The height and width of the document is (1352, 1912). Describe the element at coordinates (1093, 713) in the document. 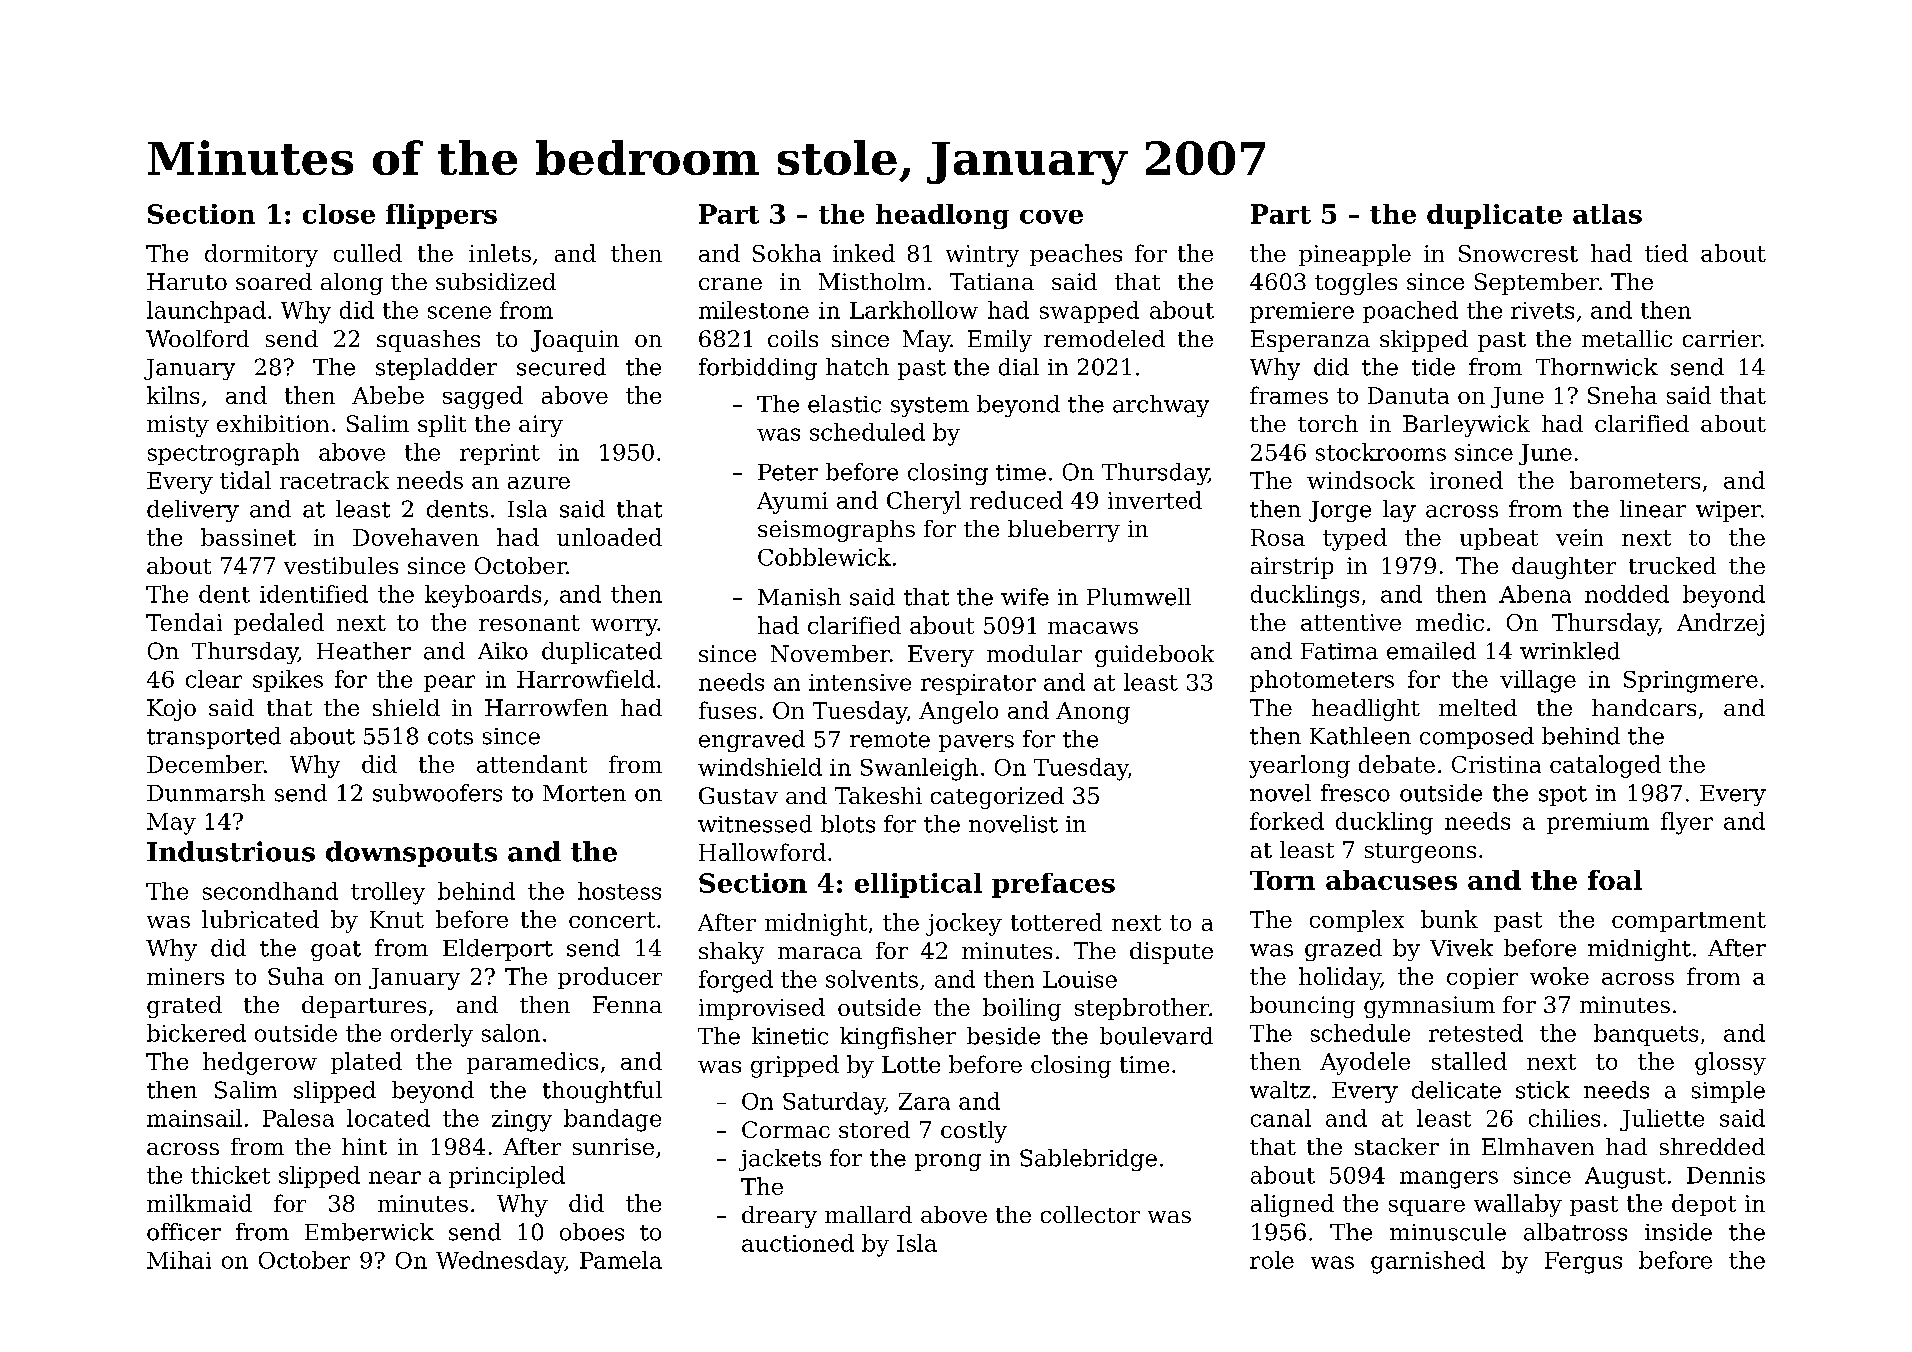

I see `Anong` at that location.
